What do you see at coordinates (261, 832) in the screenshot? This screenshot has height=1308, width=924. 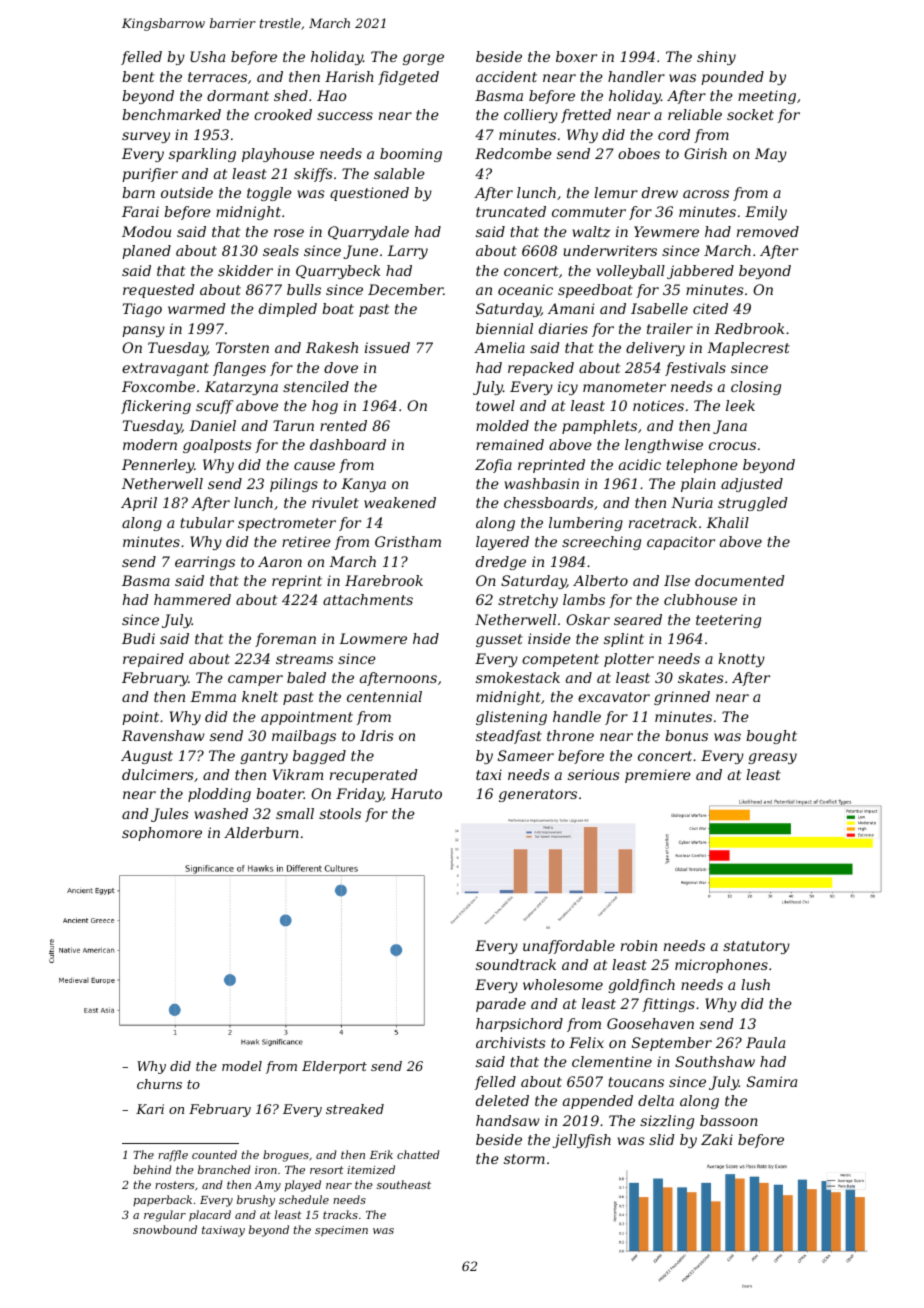 I see `Alderburn` at bounding box center [261, 832].
